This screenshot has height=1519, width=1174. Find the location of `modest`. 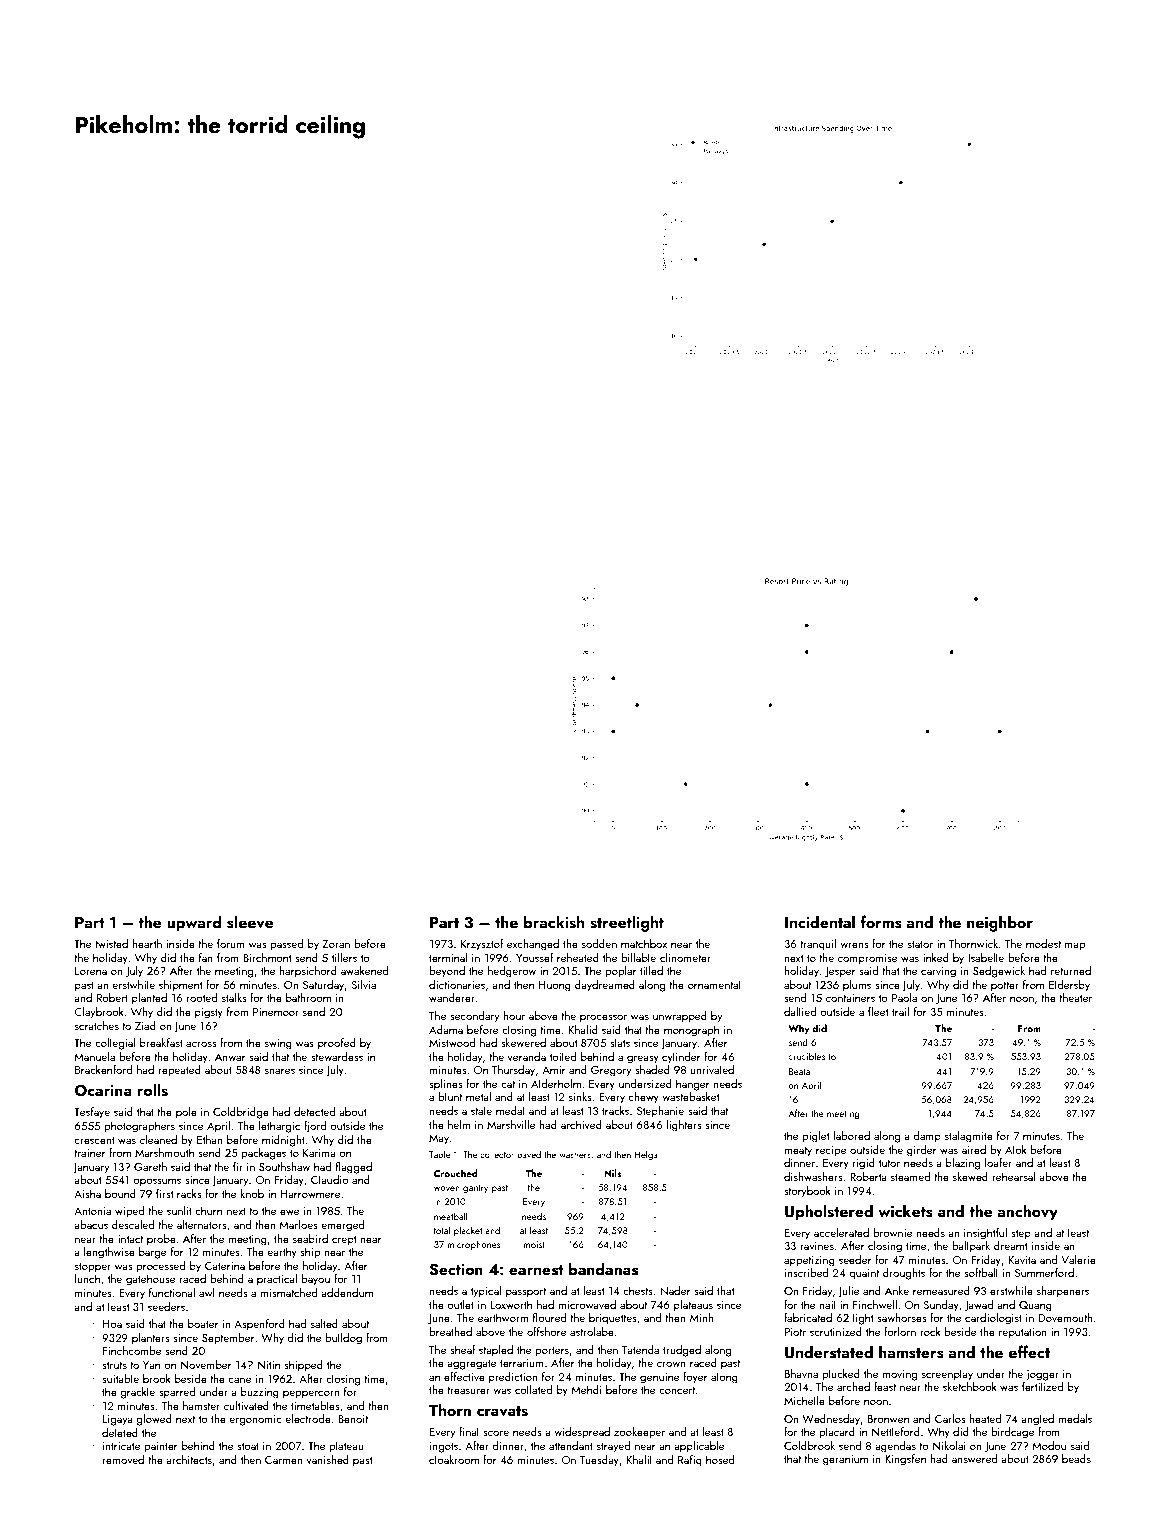

modest is located at coordinates (1043, 943).
